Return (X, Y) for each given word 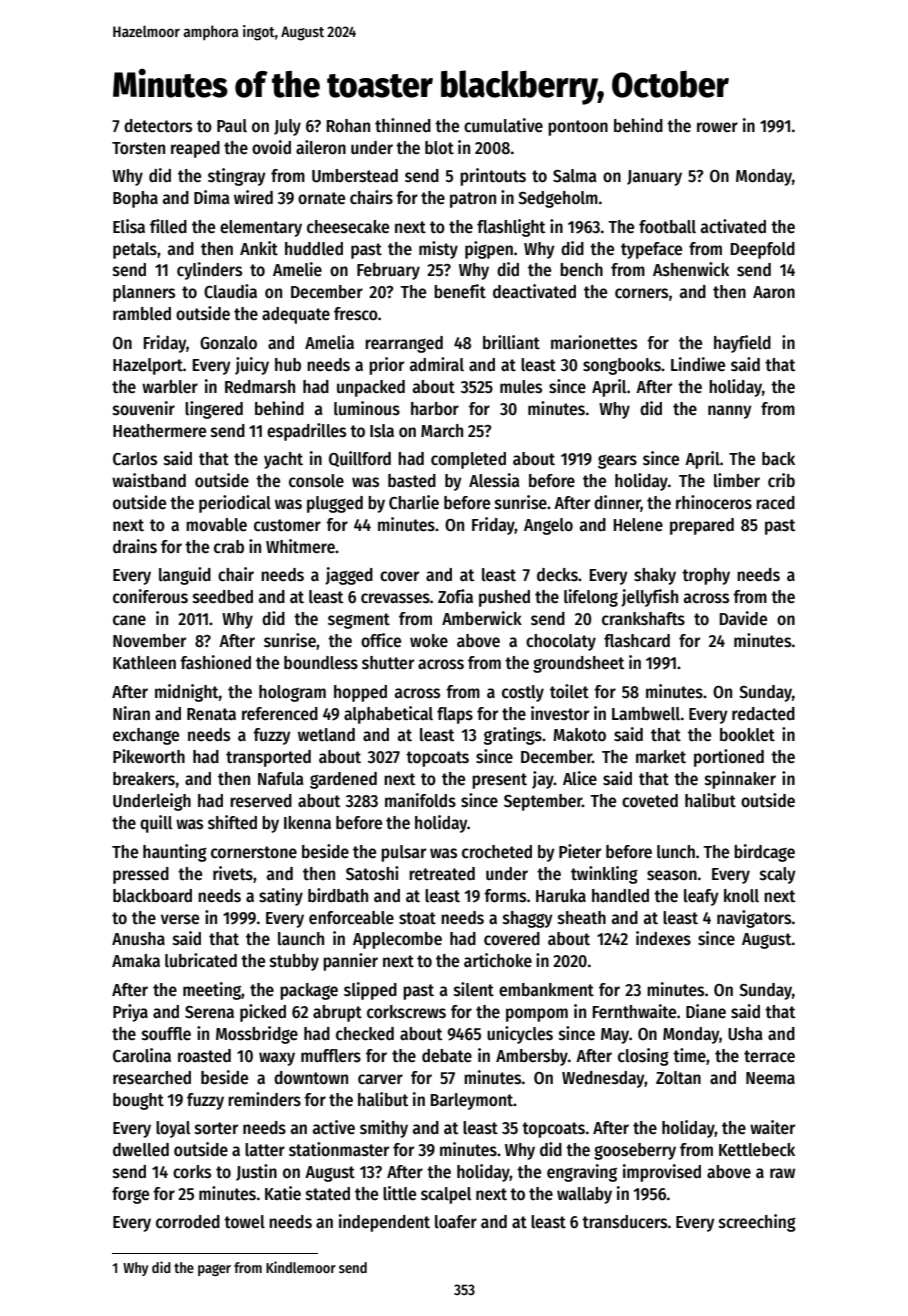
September (543, 802)
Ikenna (307, 823)
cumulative (503, 125)
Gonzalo (228, 343)
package (309, 991)
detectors (158, 126)
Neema (770, 1078)
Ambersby (532, 1057)
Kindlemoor (301, 1267)
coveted (650, 801)
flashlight (511, 228)
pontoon (578, 128)
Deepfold (763, 250)
